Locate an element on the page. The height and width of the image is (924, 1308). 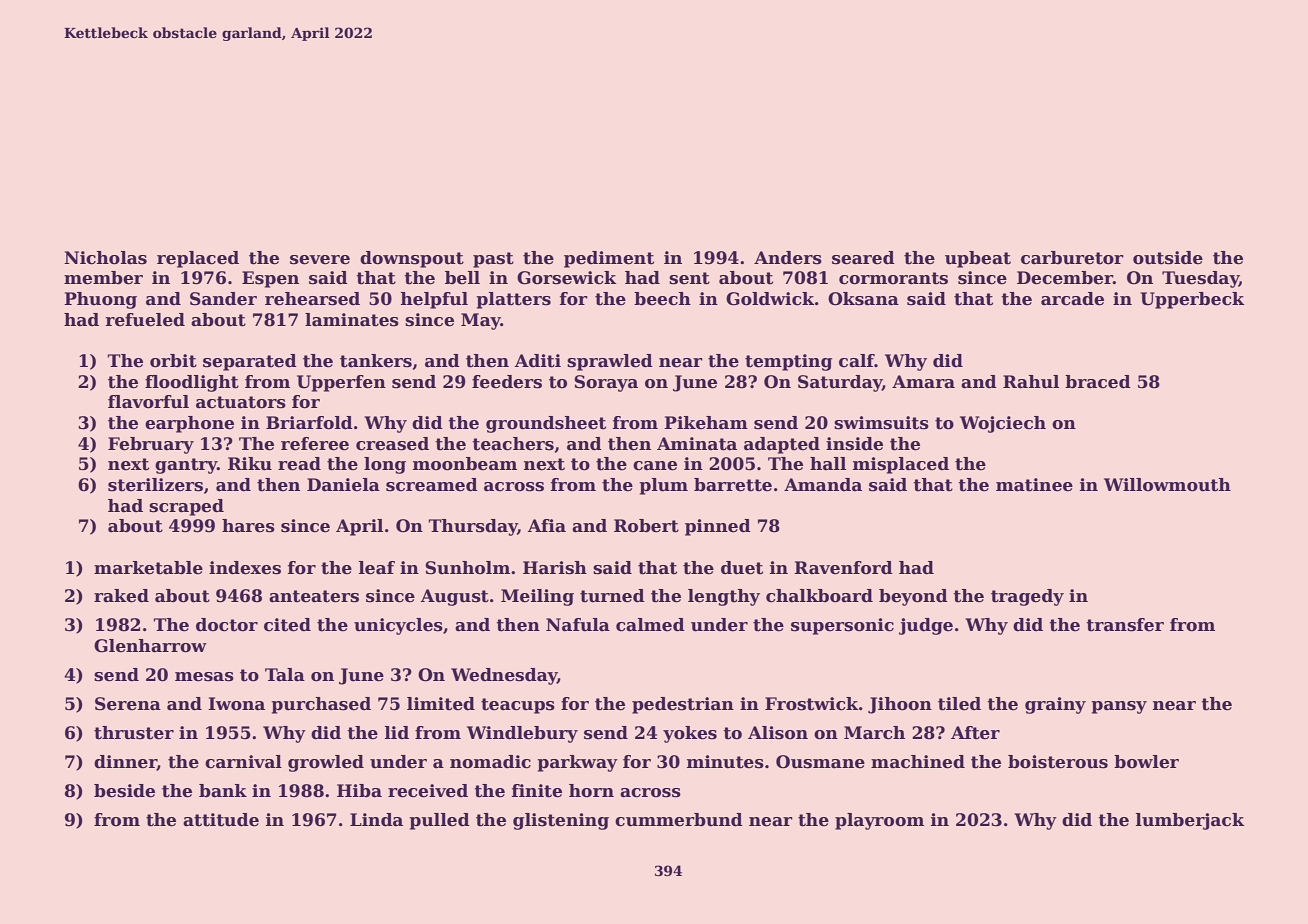
Soraya is located at coordinates (606, 383).
